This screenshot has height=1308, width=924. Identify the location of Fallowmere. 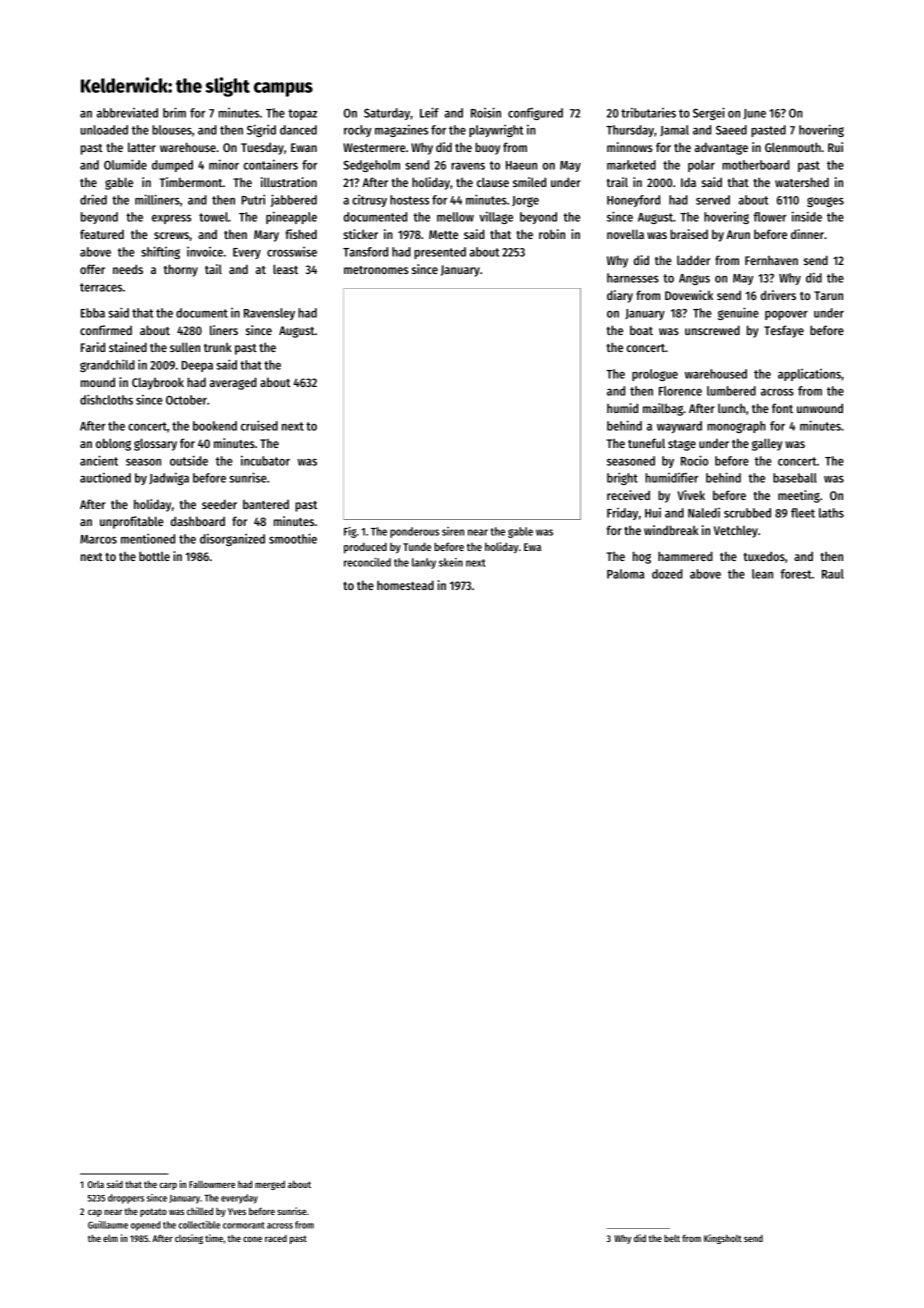
(212, 1184).
